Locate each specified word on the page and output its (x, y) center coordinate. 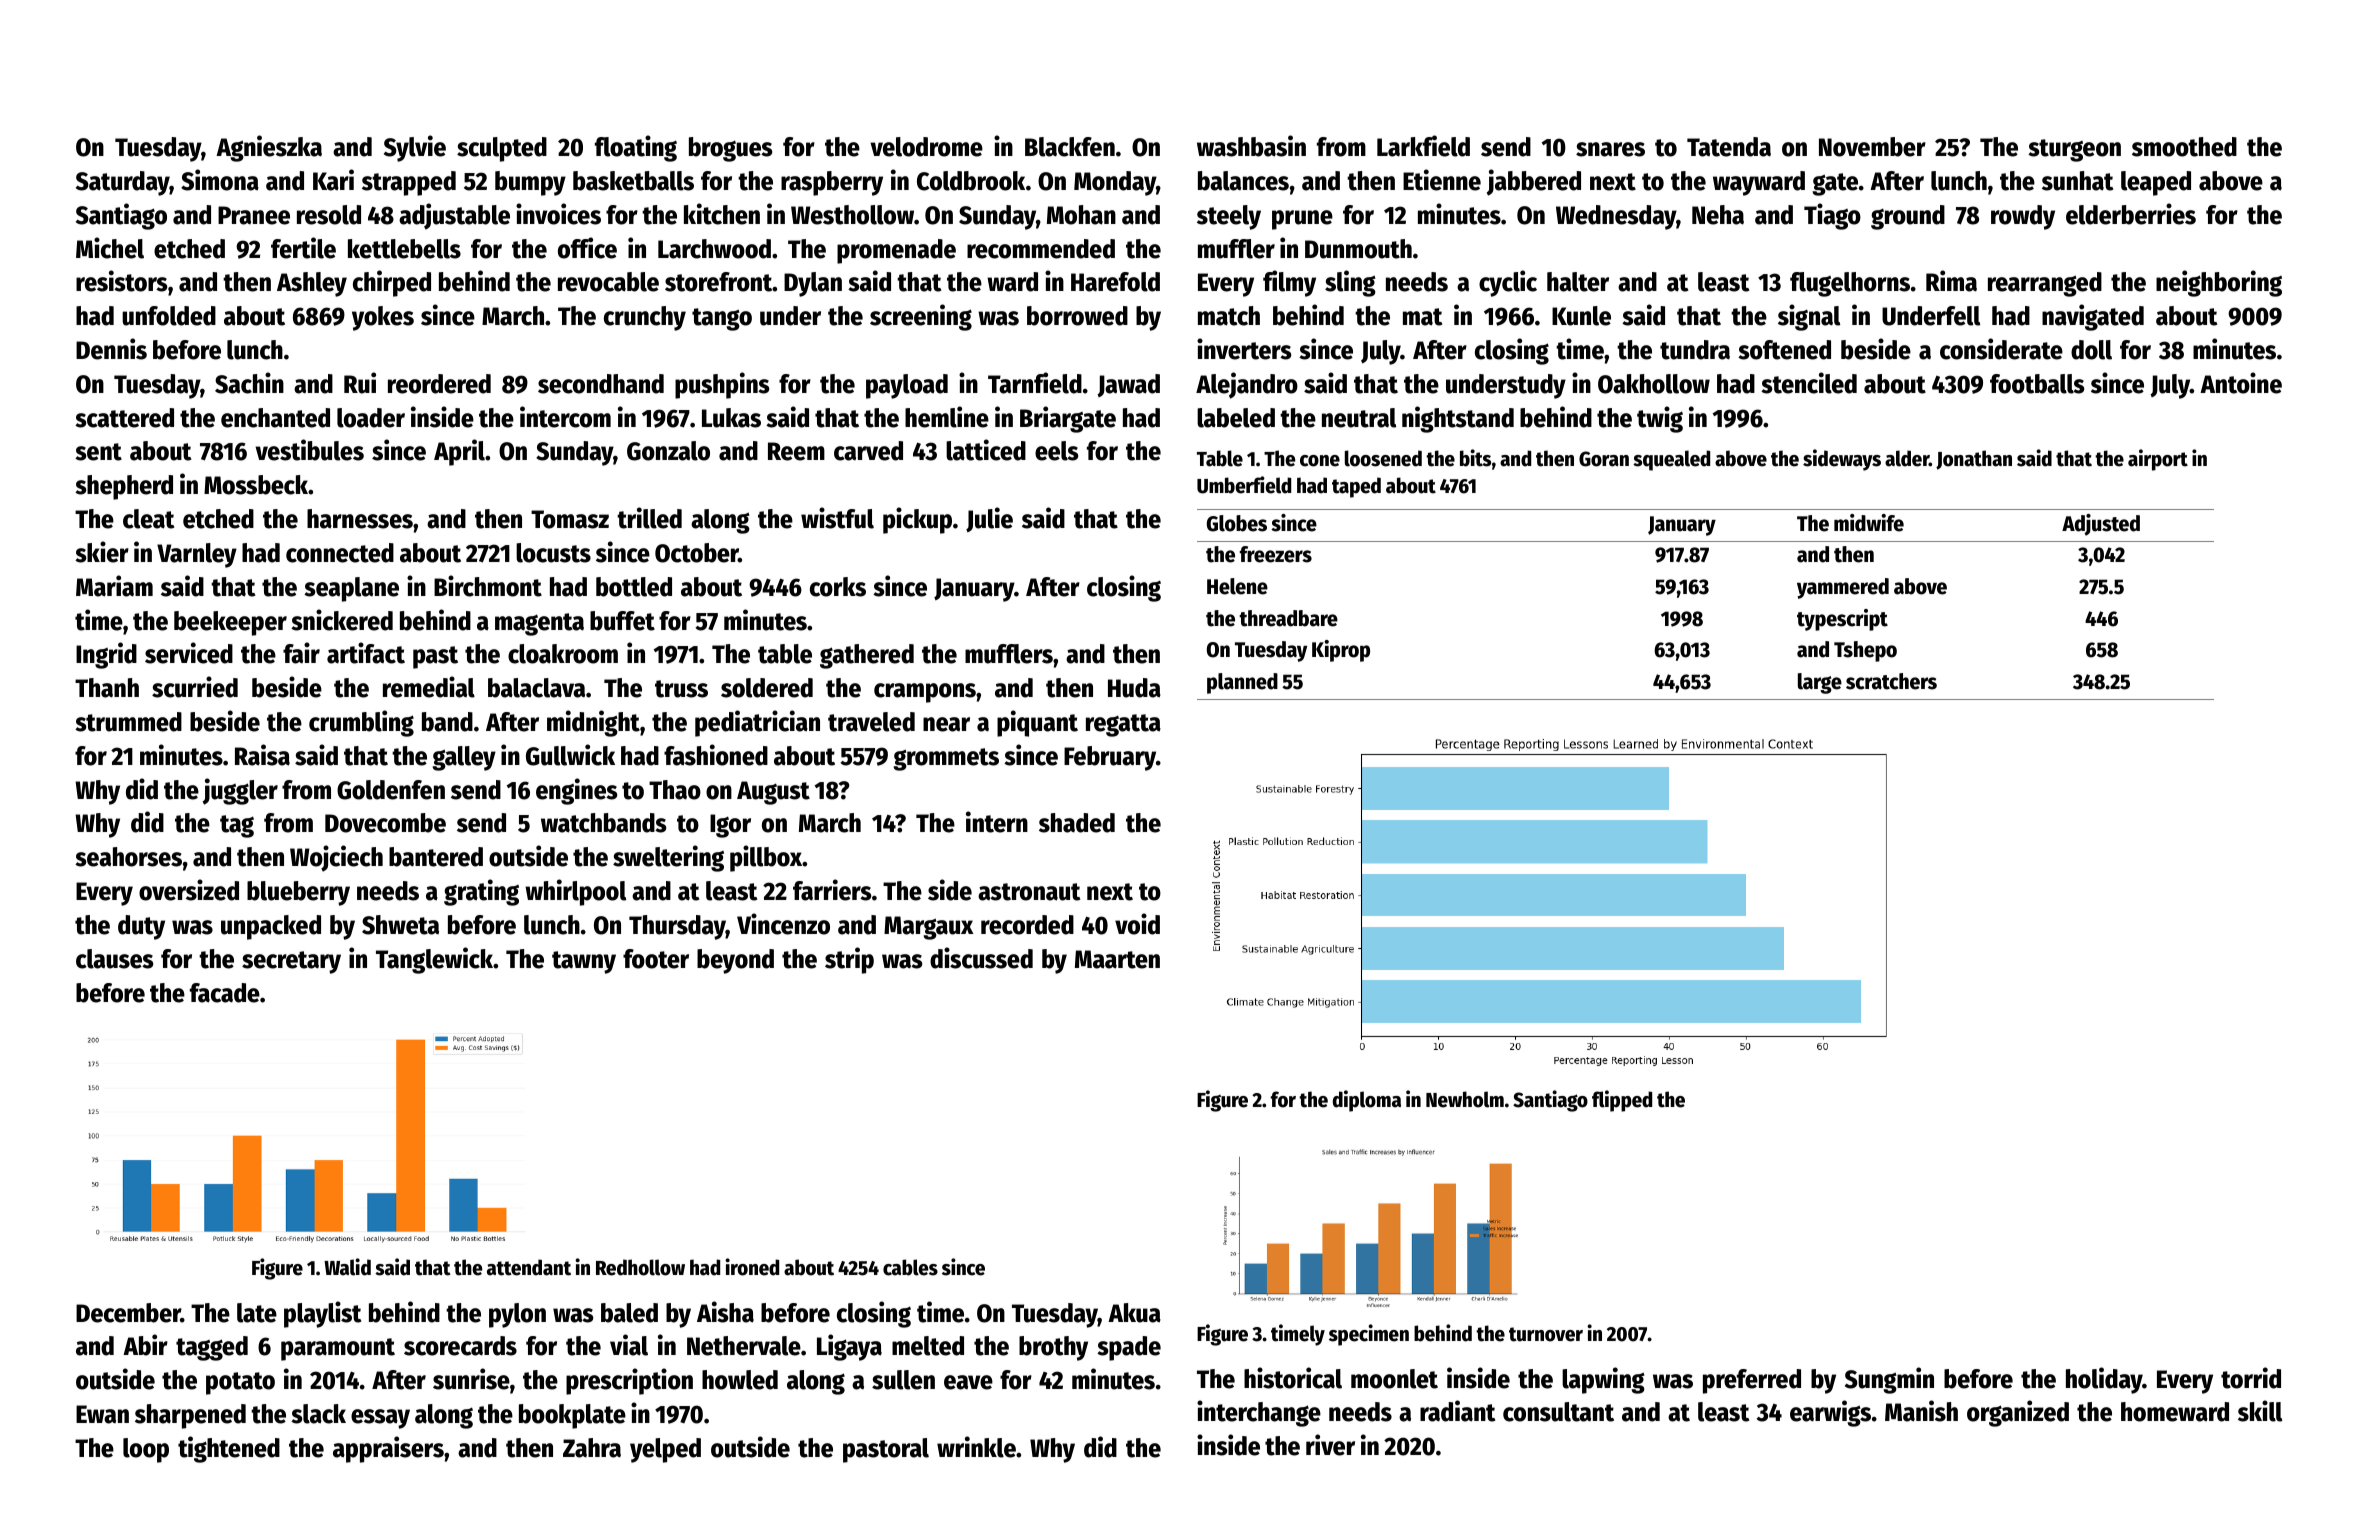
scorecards (460, 1346)
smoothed (2184, 147)
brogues (730, 149)
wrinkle (976, 1447)
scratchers (1891, 681)
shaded (1077, 823)
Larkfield (1423, 146)
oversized (189, 890)
